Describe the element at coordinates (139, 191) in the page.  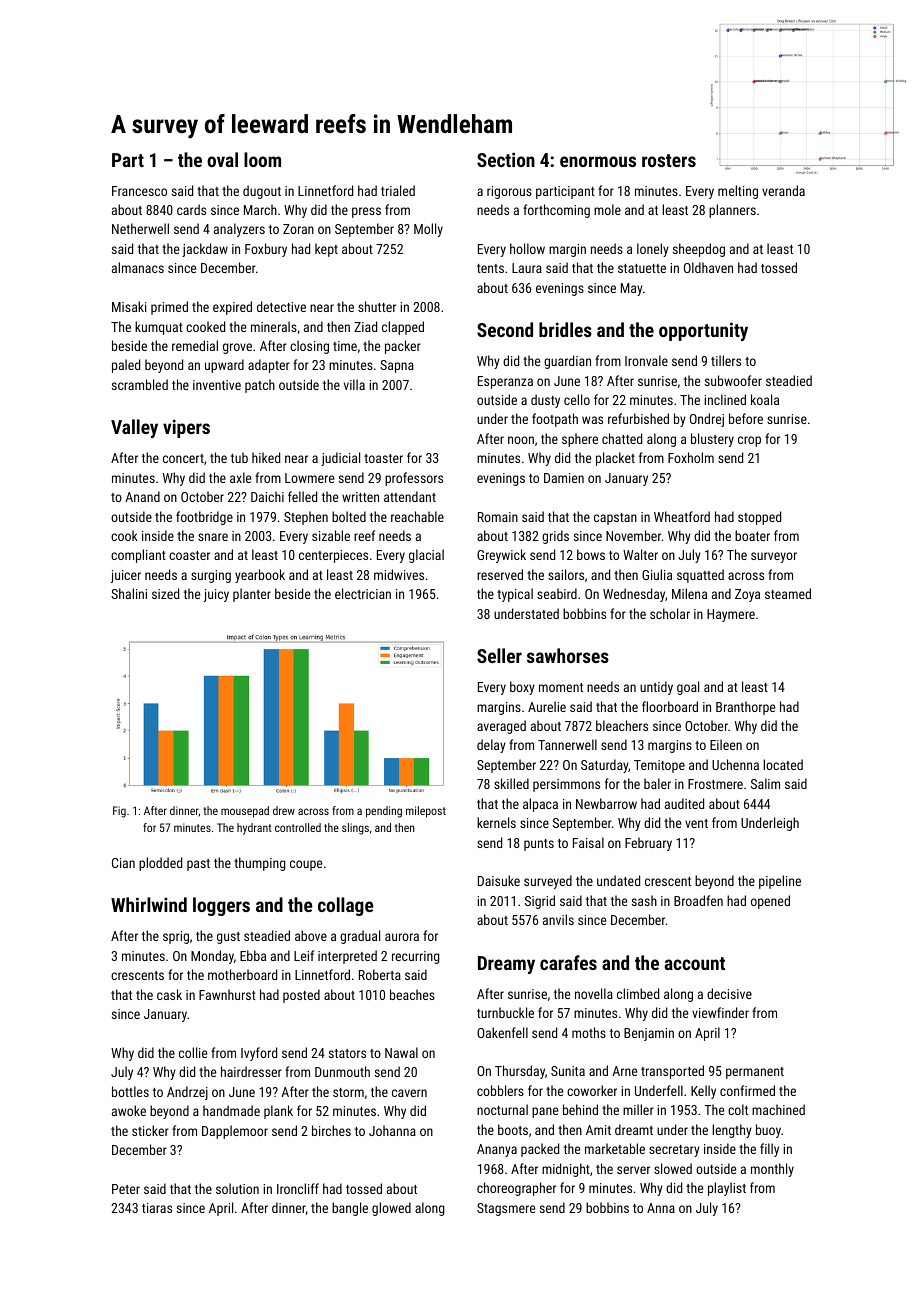
I see `Francesco` at that location.
